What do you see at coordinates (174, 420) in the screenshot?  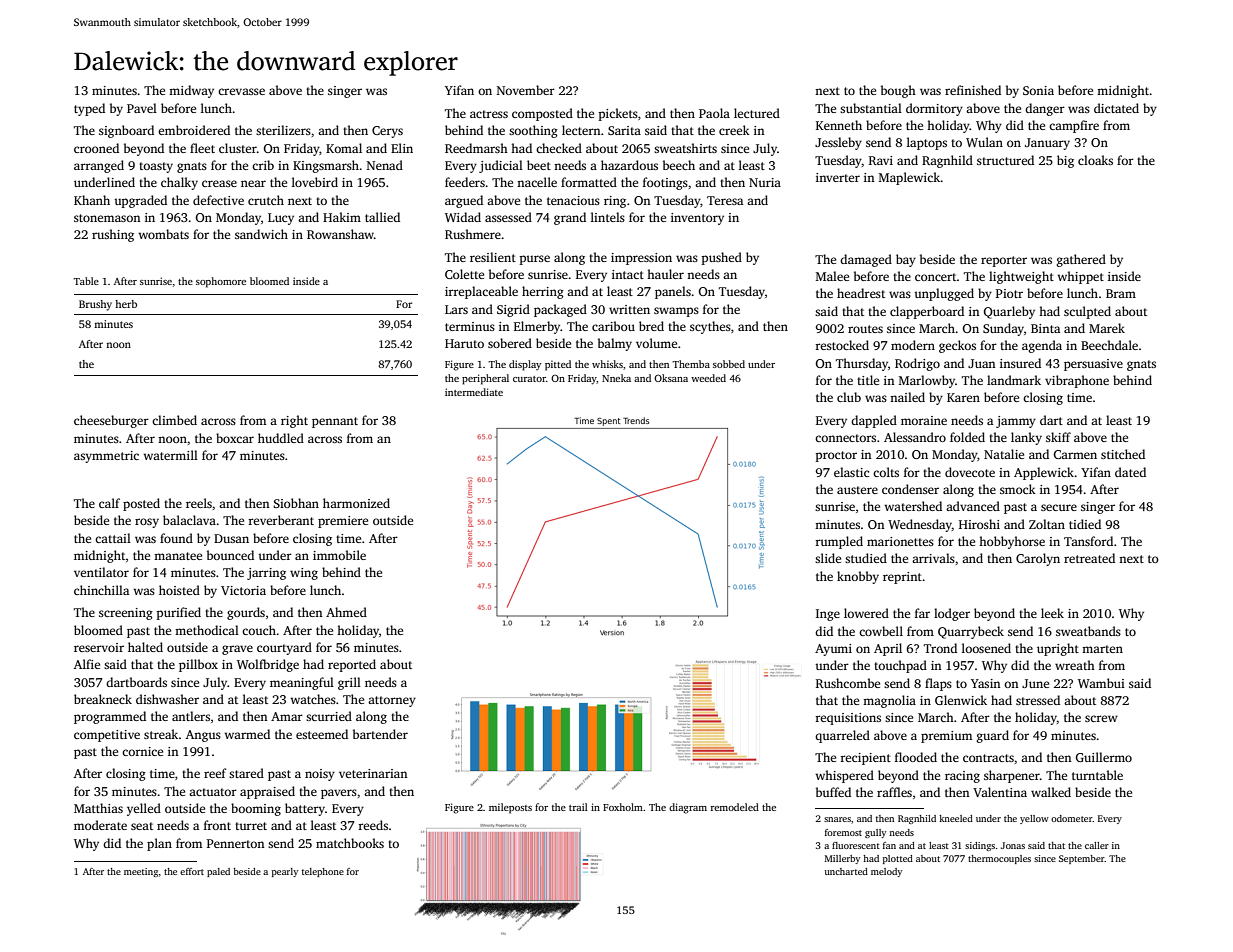 I see `climbed` at bounding box center [174, 420].
